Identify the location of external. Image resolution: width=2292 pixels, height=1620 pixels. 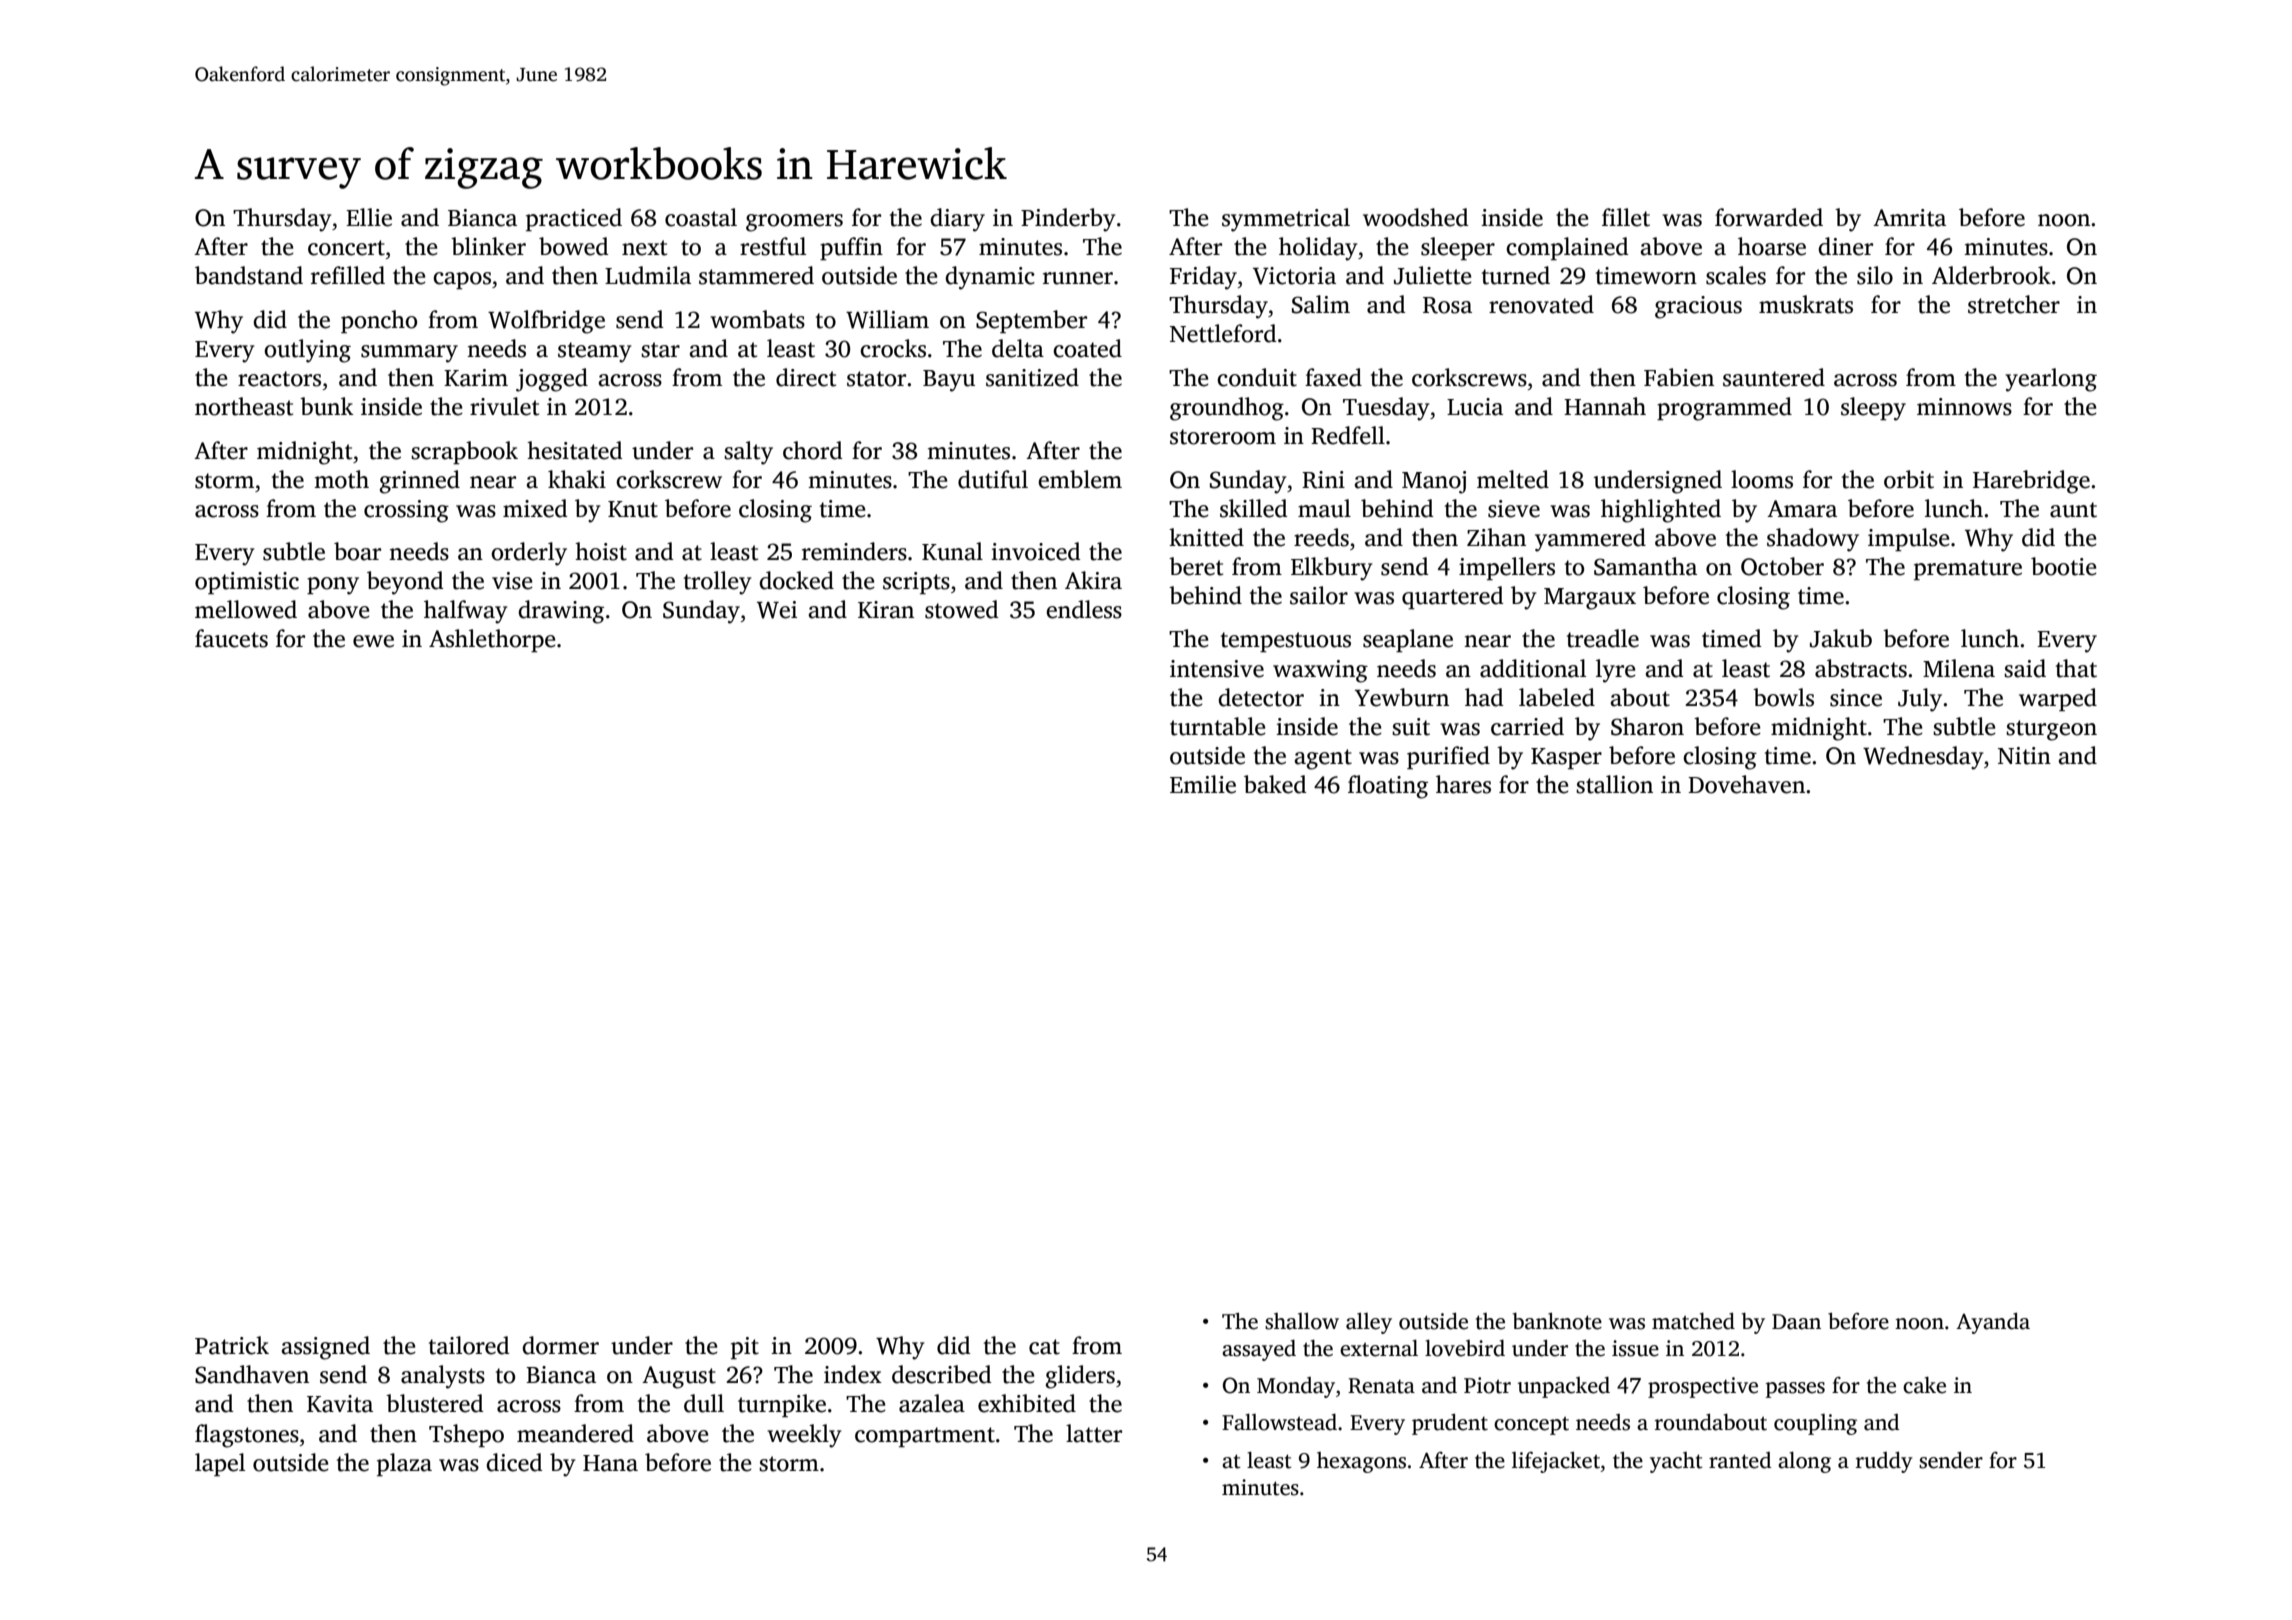
(1379, 1348).
